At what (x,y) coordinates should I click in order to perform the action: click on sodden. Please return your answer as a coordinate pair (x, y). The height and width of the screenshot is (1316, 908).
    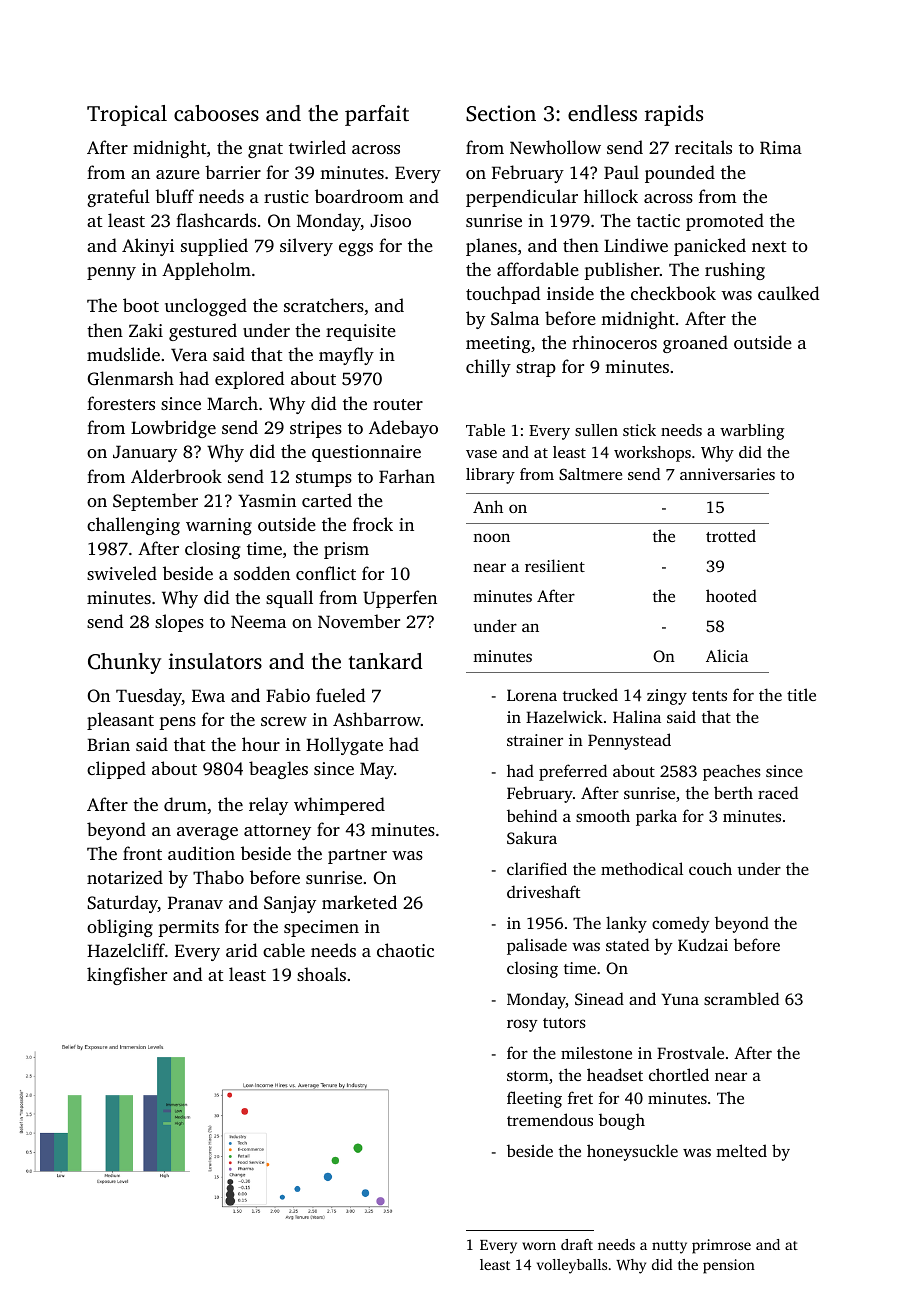
    Looking at the image, I should click on (262, 573).
